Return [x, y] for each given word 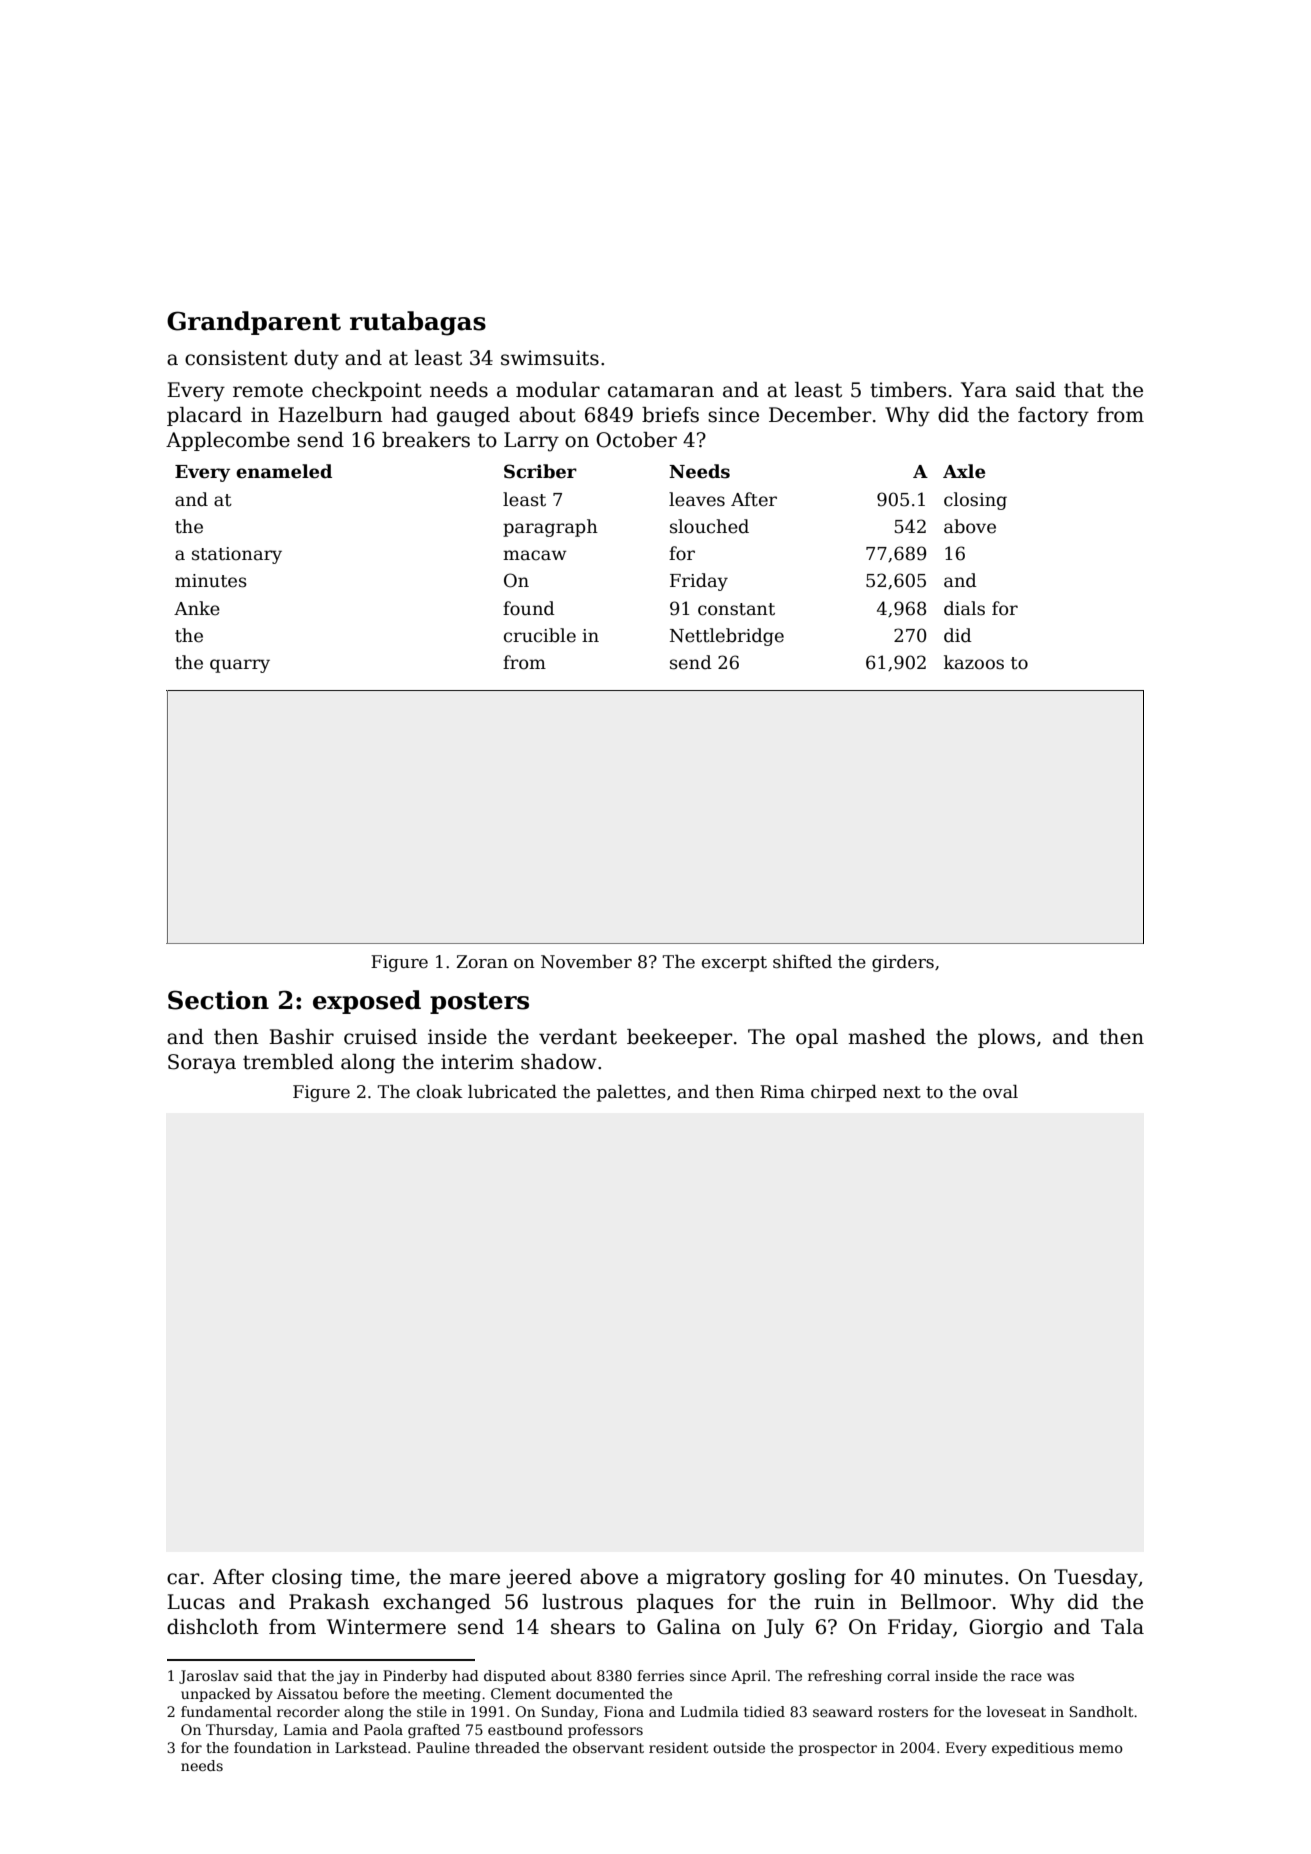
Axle [964, 471]
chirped [844, 1093]
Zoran [482, 962]
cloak [440, 1092]
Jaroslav [209, 1677]
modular [558, 390]
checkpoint [367, 391]
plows [1006, 1038]
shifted [802, 962]
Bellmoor [946, 1602]
